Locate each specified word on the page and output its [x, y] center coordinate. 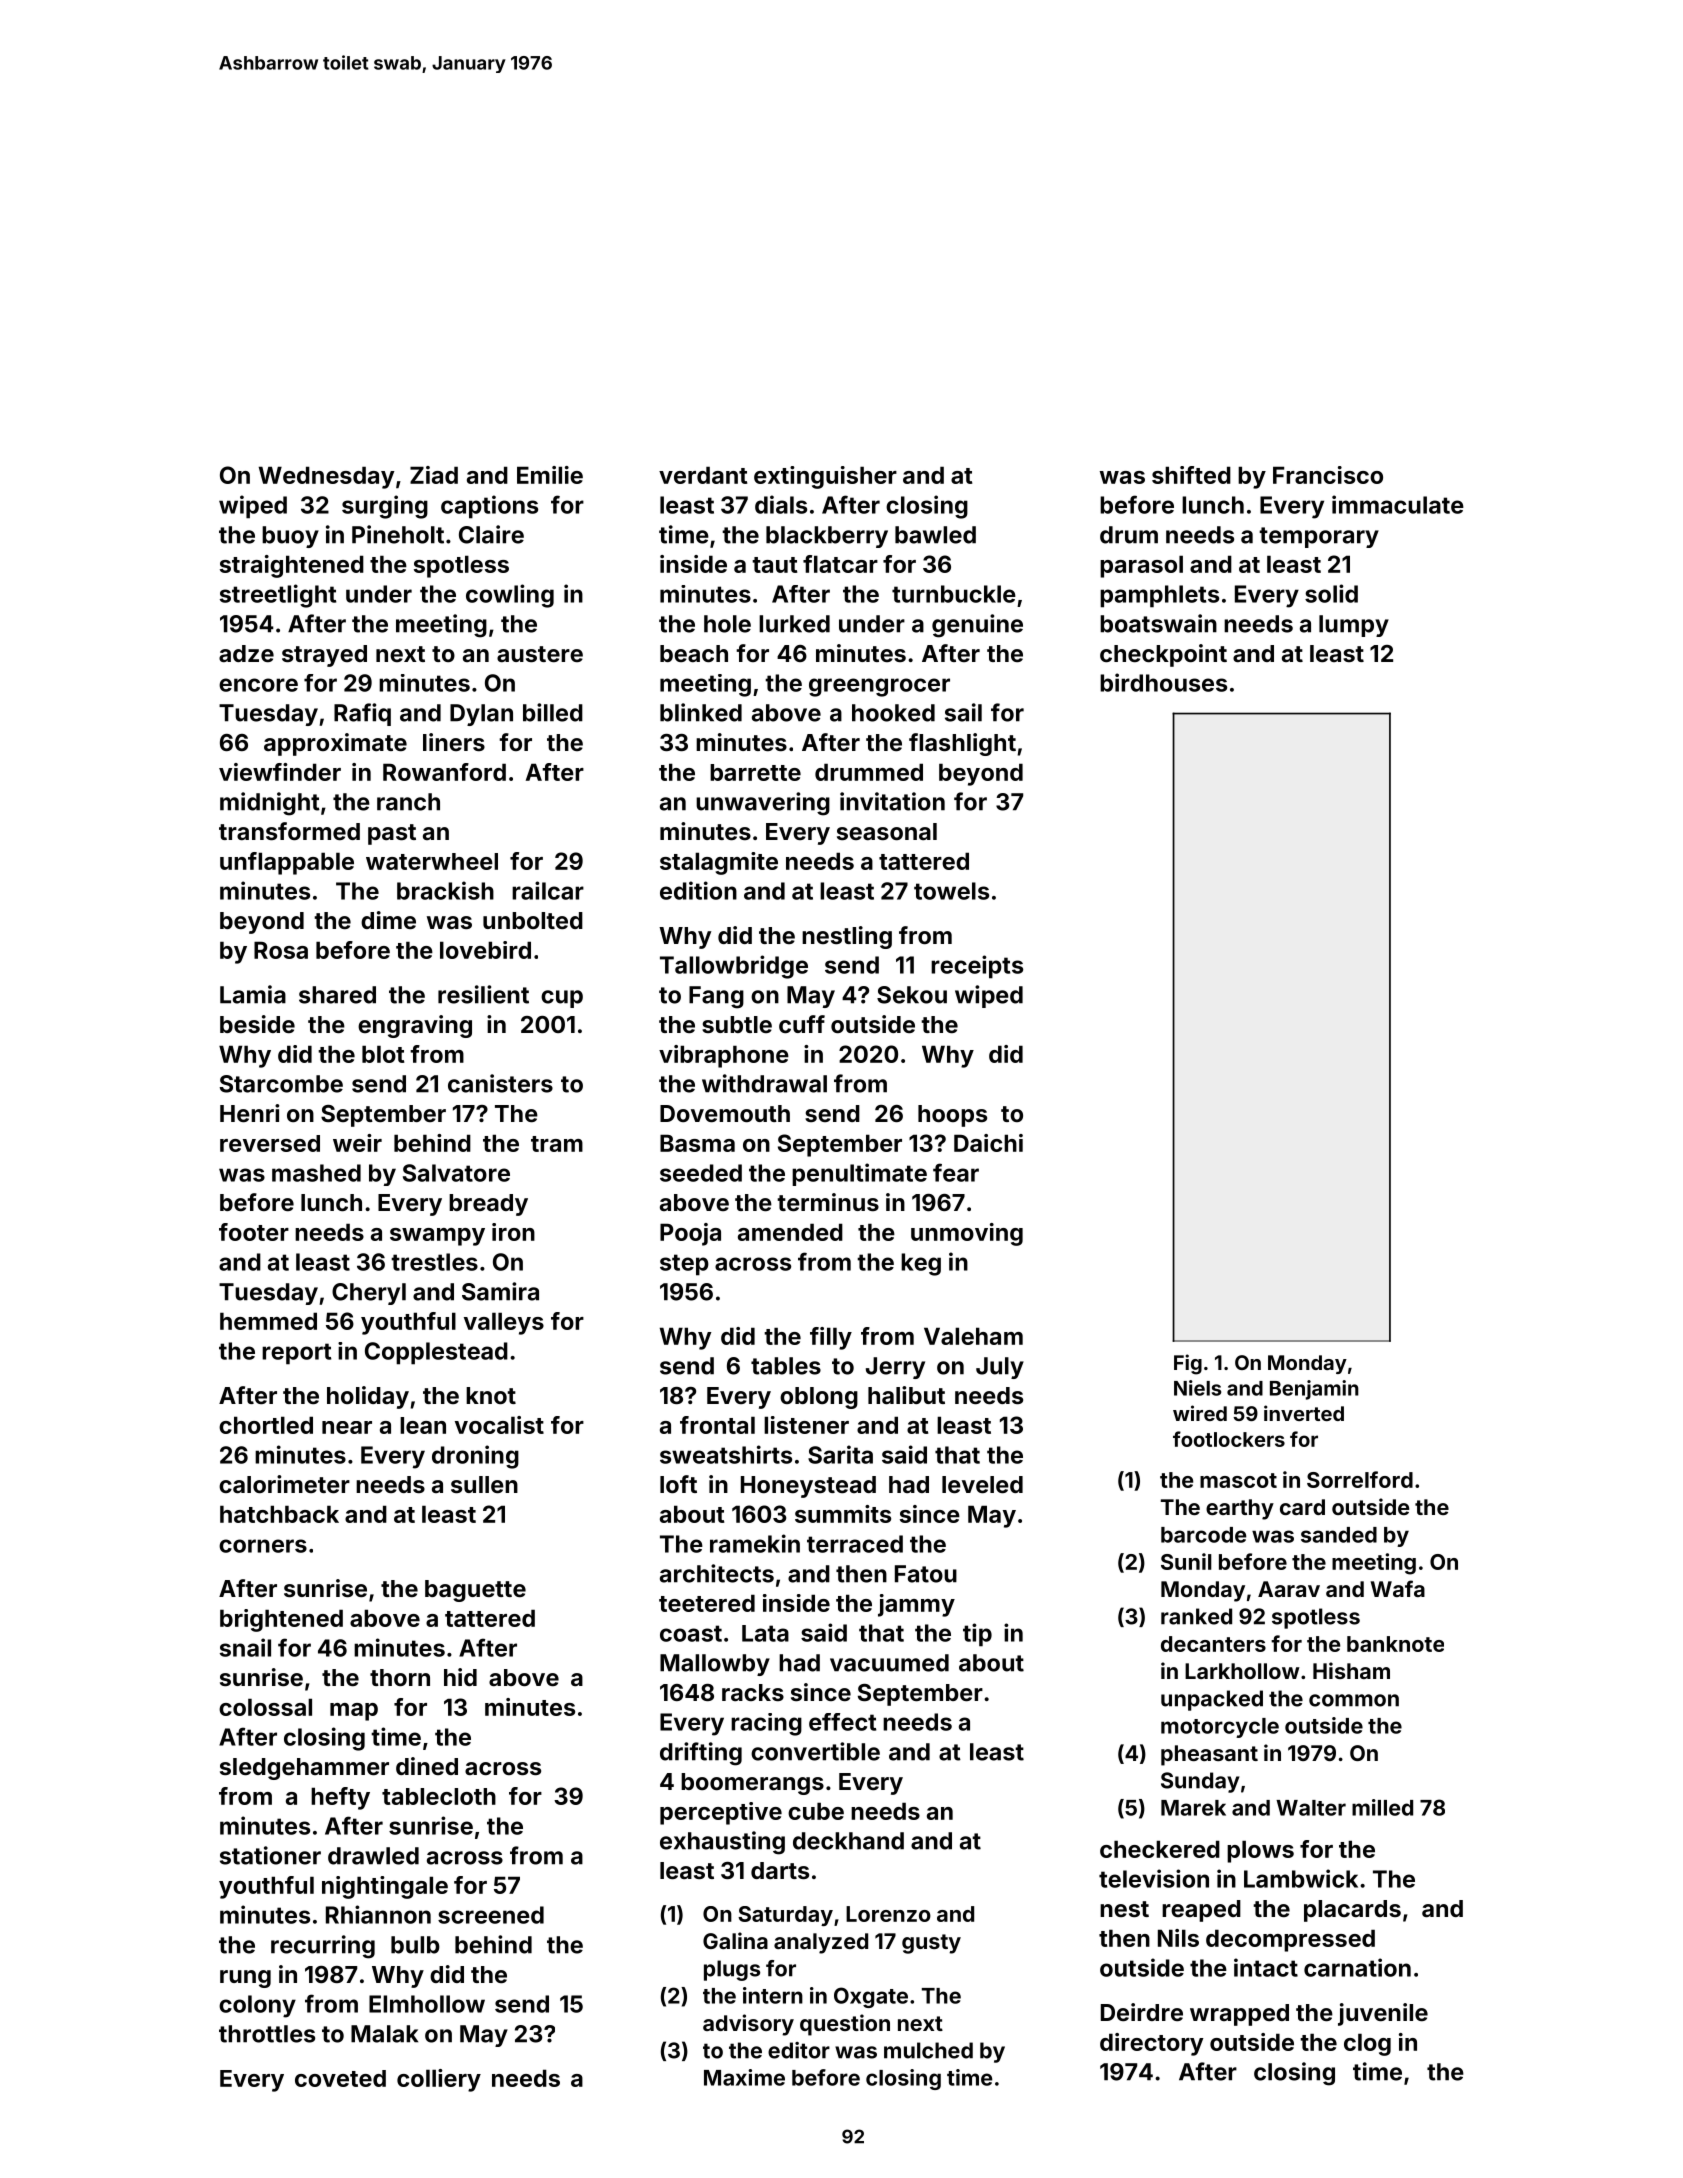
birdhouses [1163, 682]
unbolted [533, 920]
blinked [701, 712]
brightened [281, 1620]
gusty [931, 1944]
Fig [1188, 1364]
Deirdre [1142, 2012]
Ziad [434, 475]
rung [245, 1979]
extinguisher [825, 477]
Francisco [1328, 475]
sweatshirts [726, 1454]
